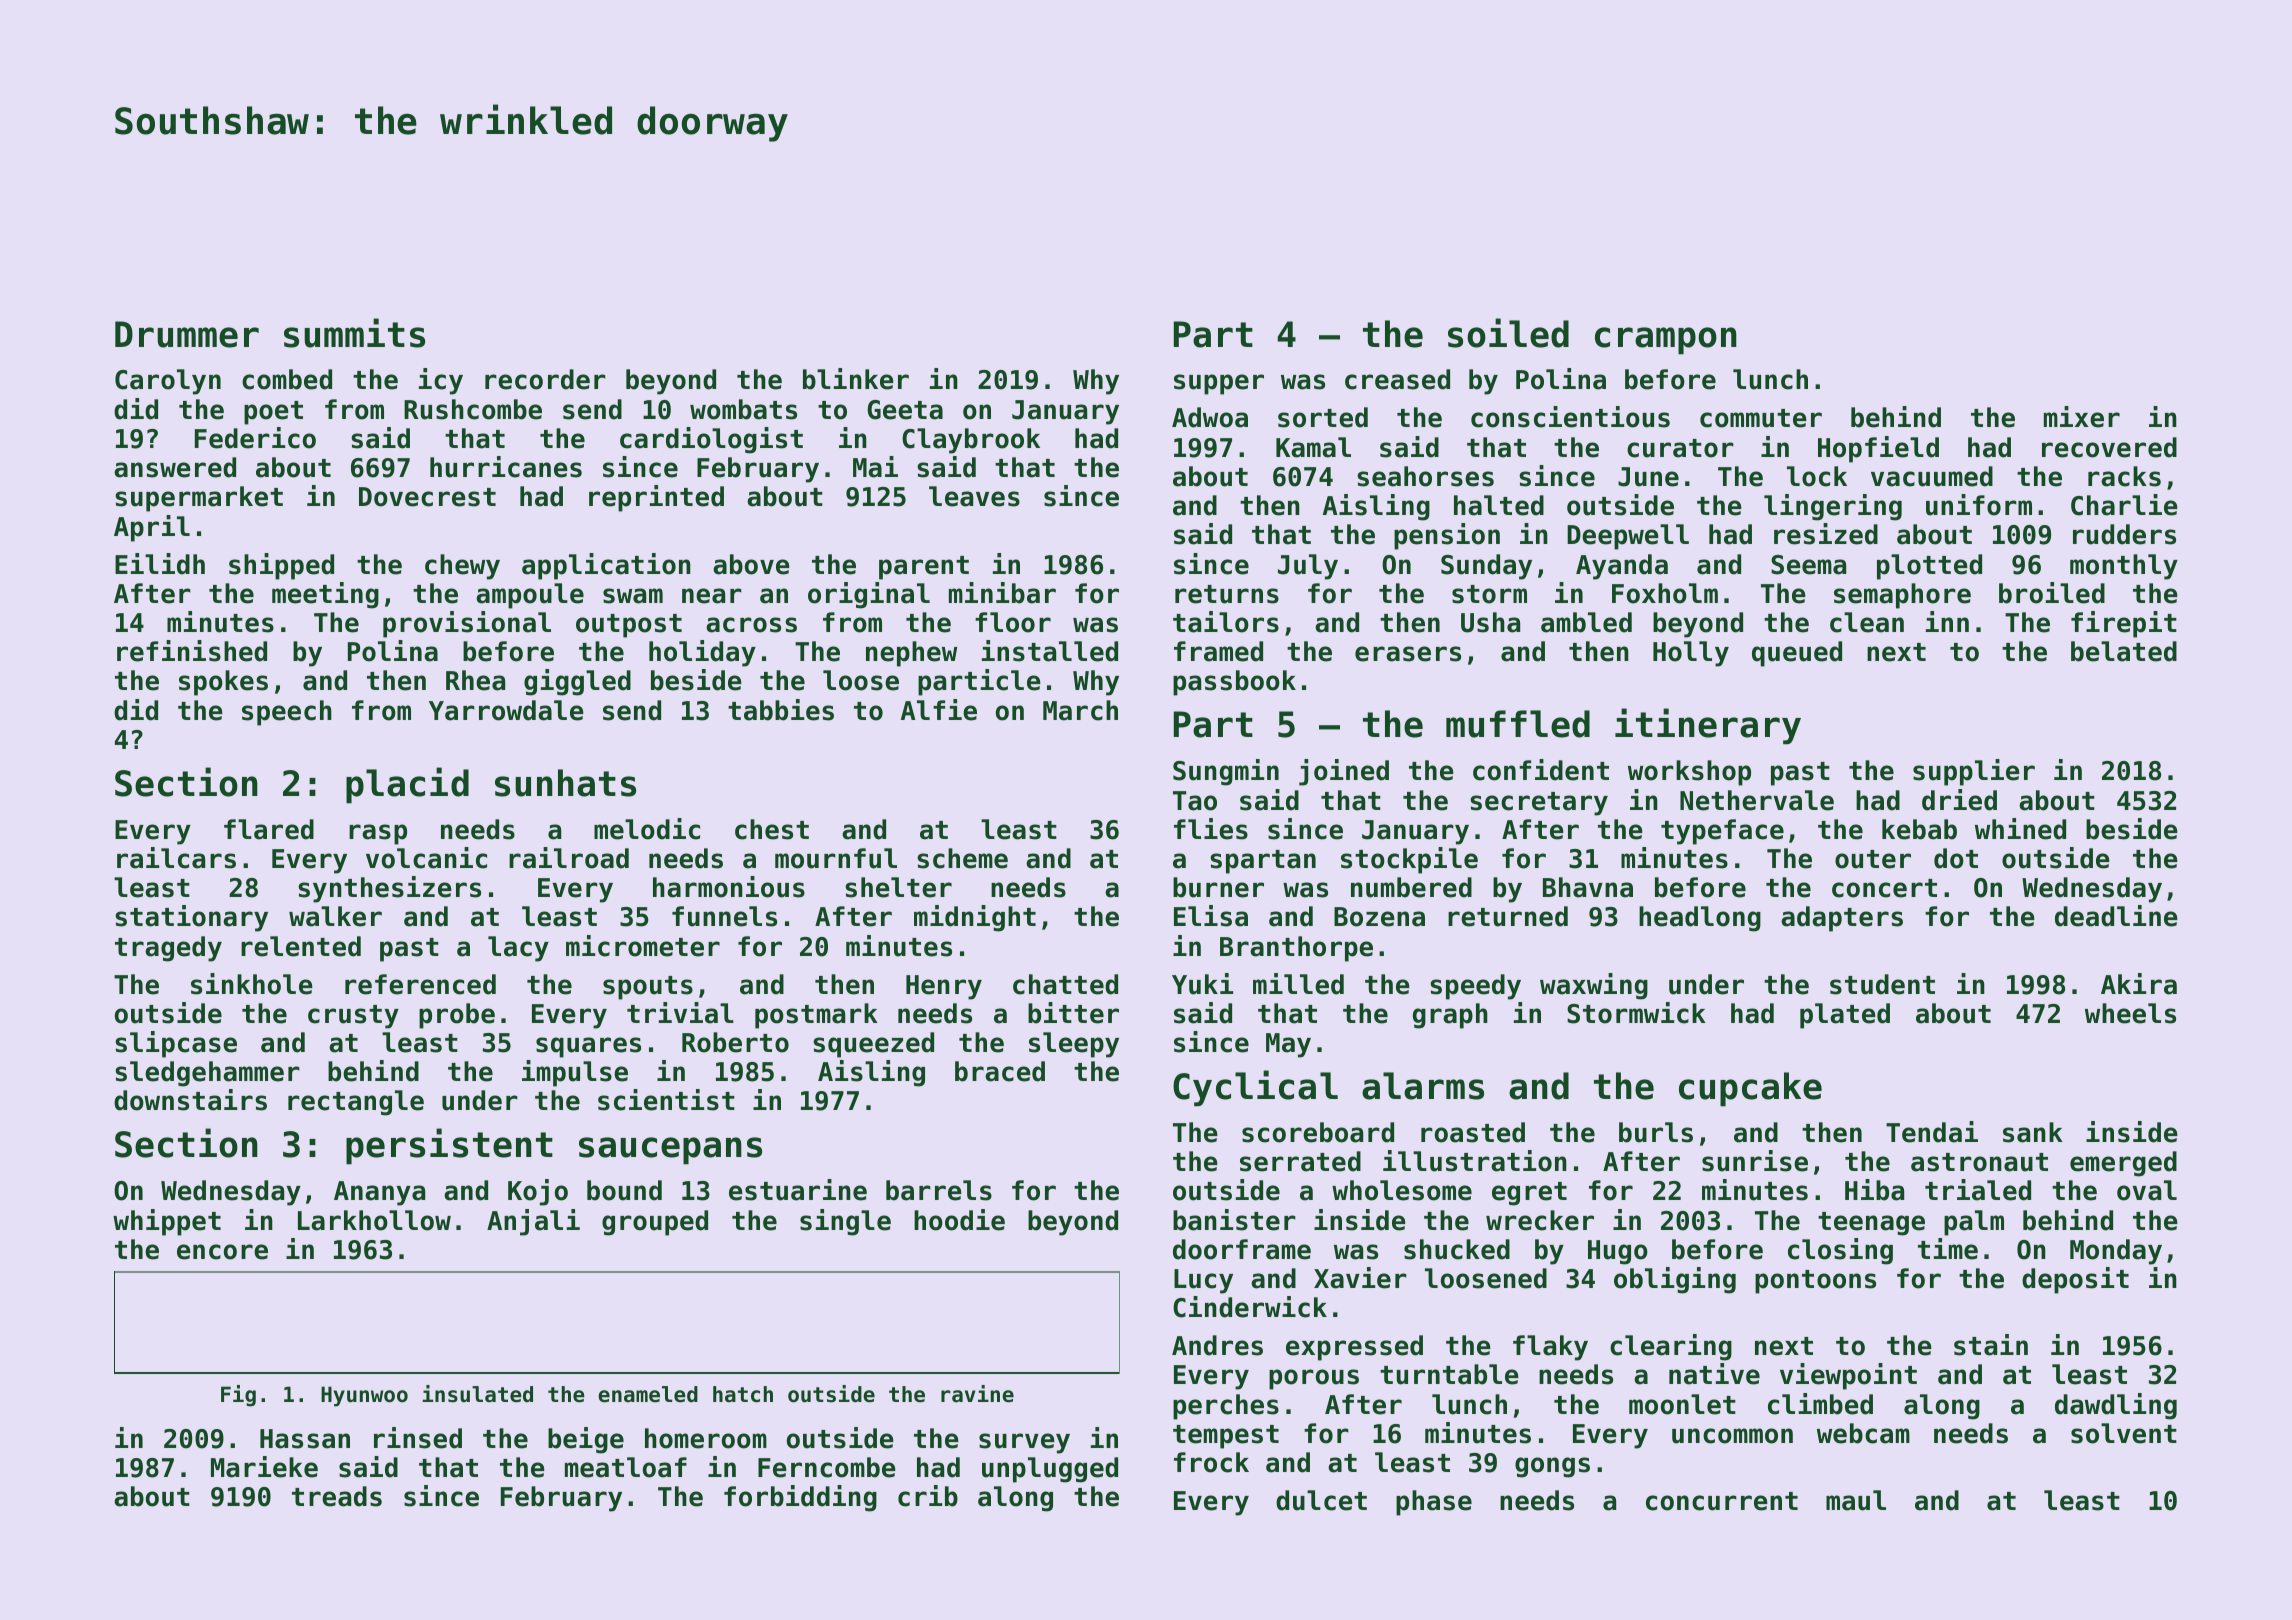 The height and width of the document is (1620, 2292). What do you see at coordinates (1300, 1161) in the document?
I see `serrated` at bounding box center [1300, 1161].
